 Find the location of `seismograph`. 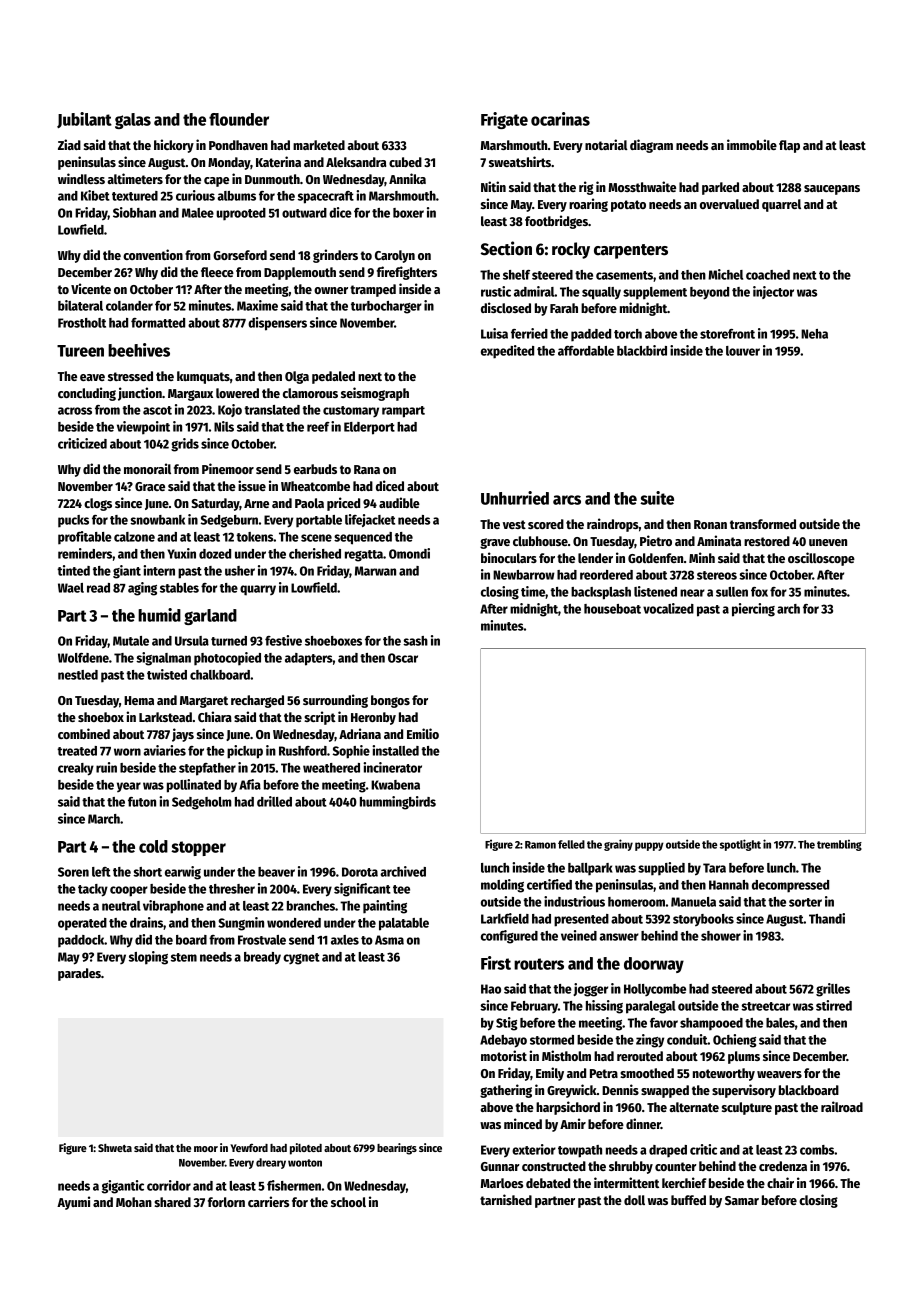

seismograph is located at coordinates (375, 394).
